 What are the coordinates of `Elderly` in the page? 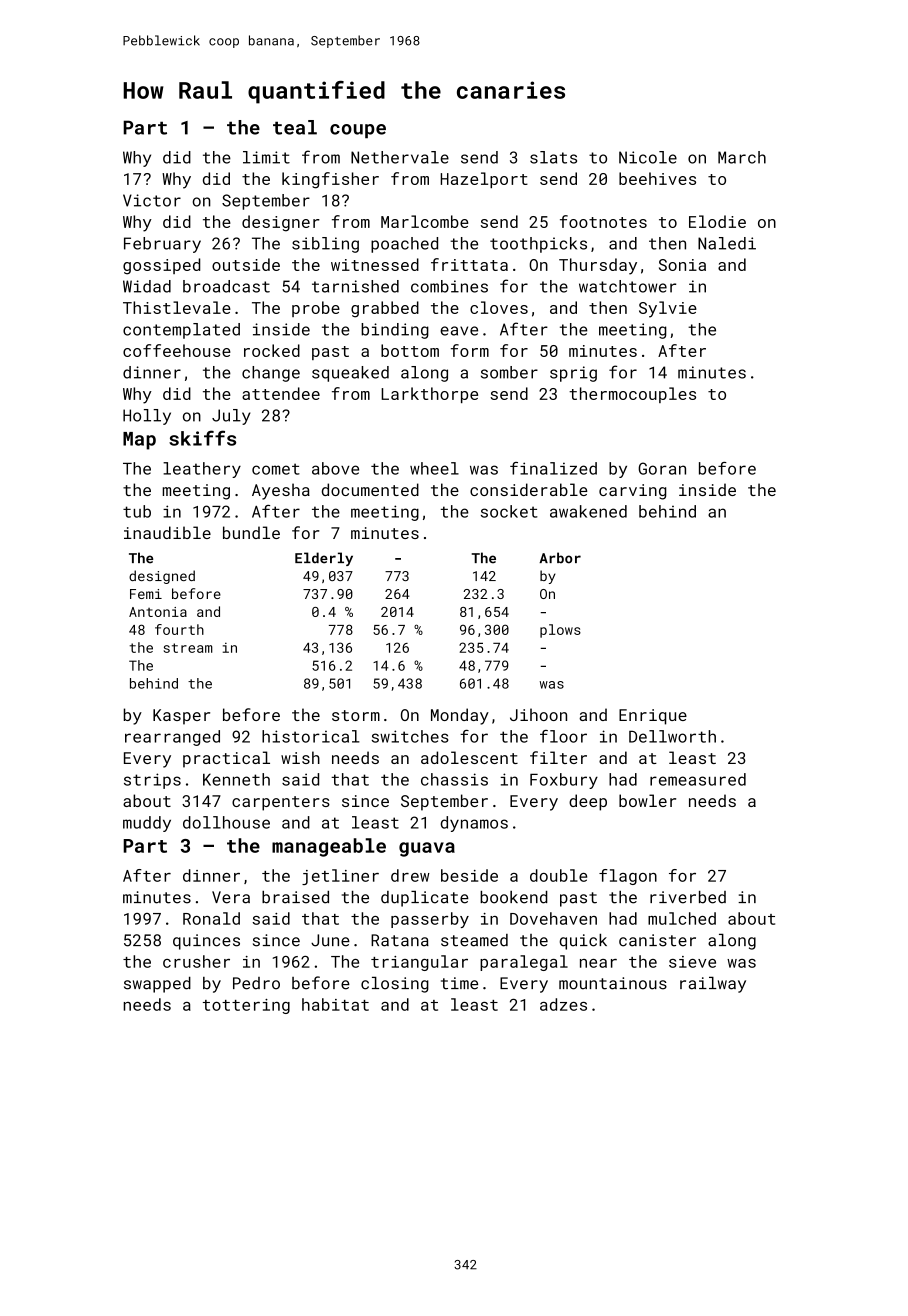 It's located at (324, 559).
